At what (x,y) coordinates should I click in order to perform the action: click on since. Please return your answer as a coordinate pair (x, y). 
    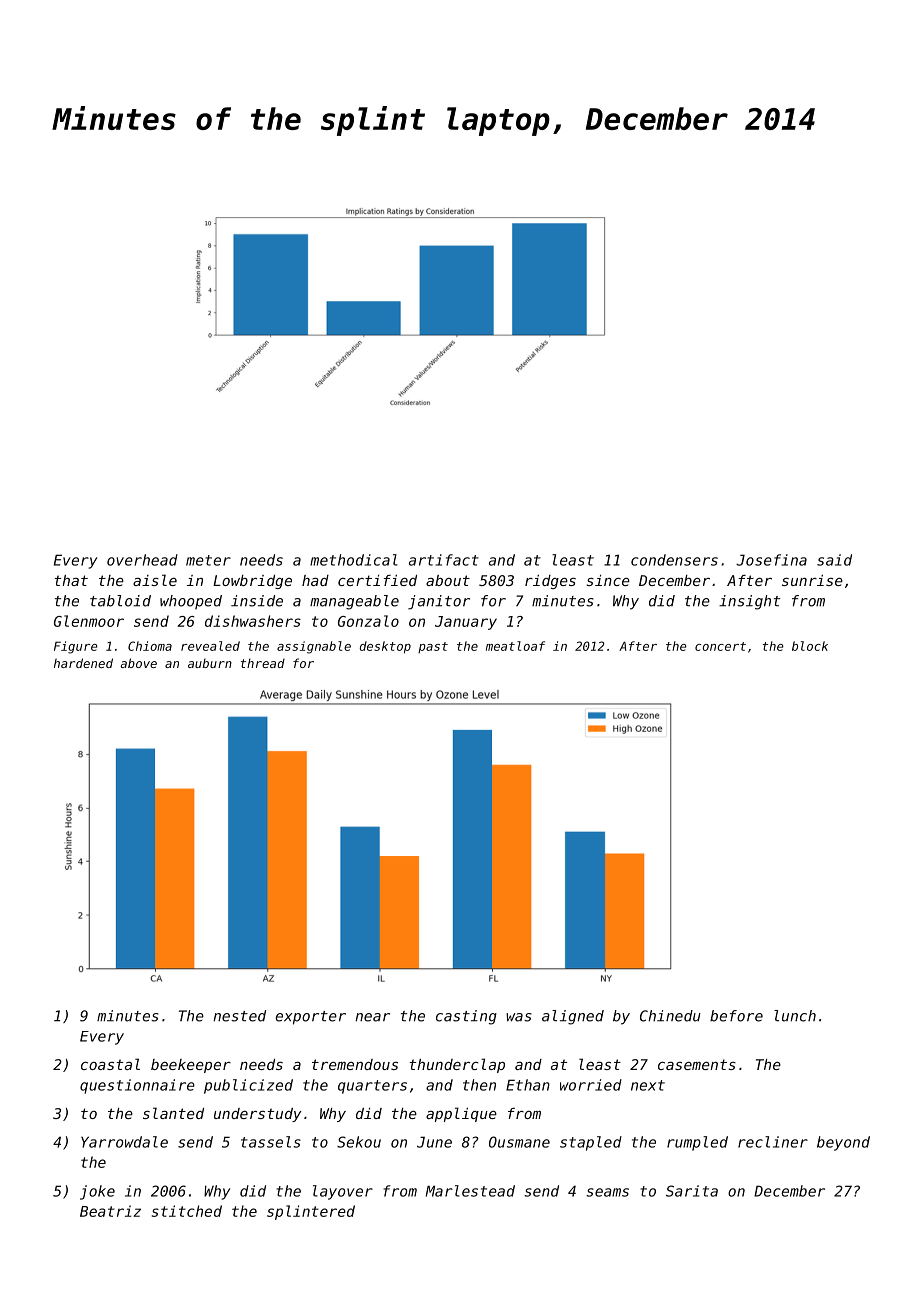
    Looking at the image, I should click on (608, 580).
